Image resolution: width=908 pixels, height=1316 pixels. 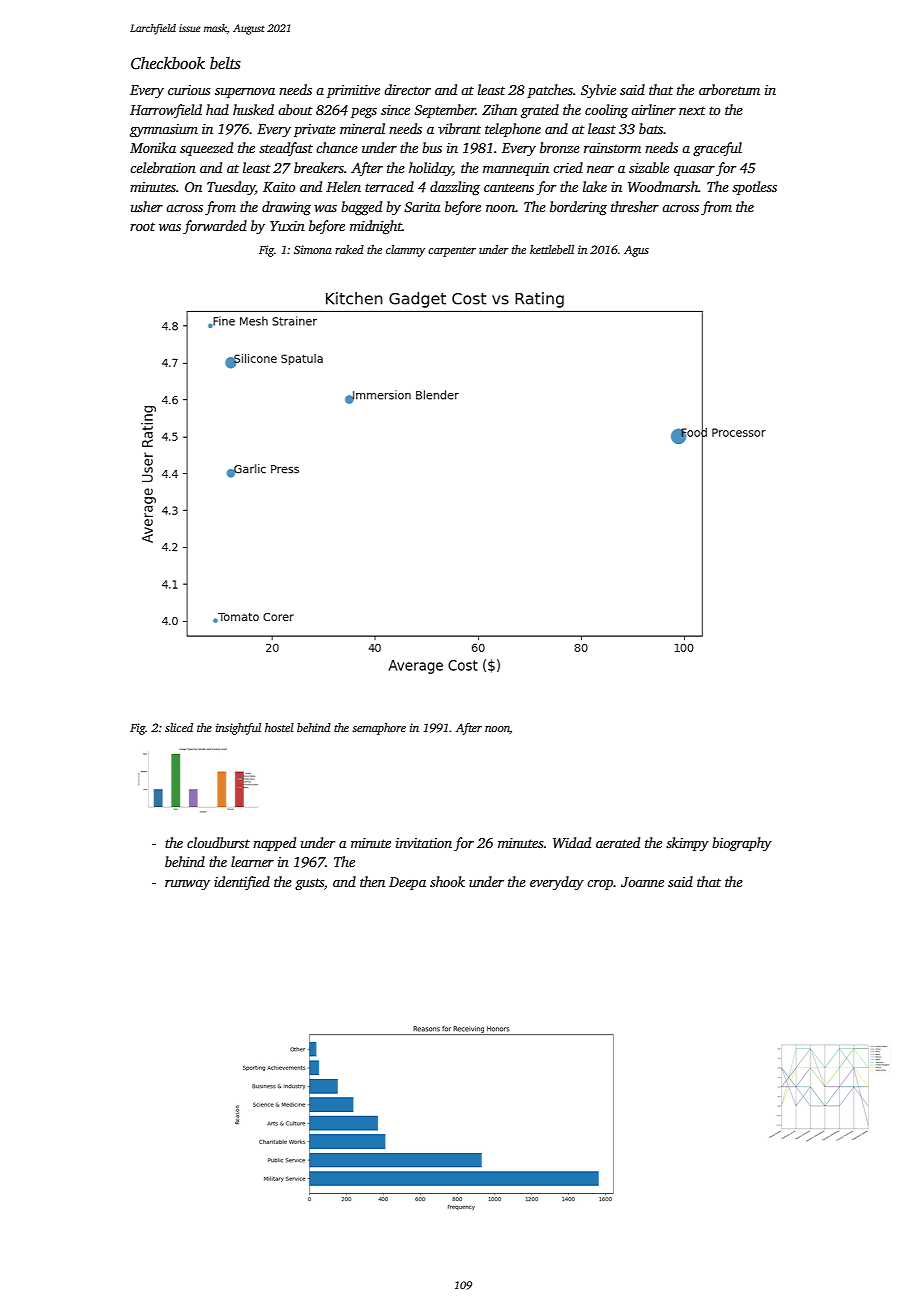 What do you see at coordinates (187, 885) in the page?
I see `runway` at bounding box center [187, 885].
